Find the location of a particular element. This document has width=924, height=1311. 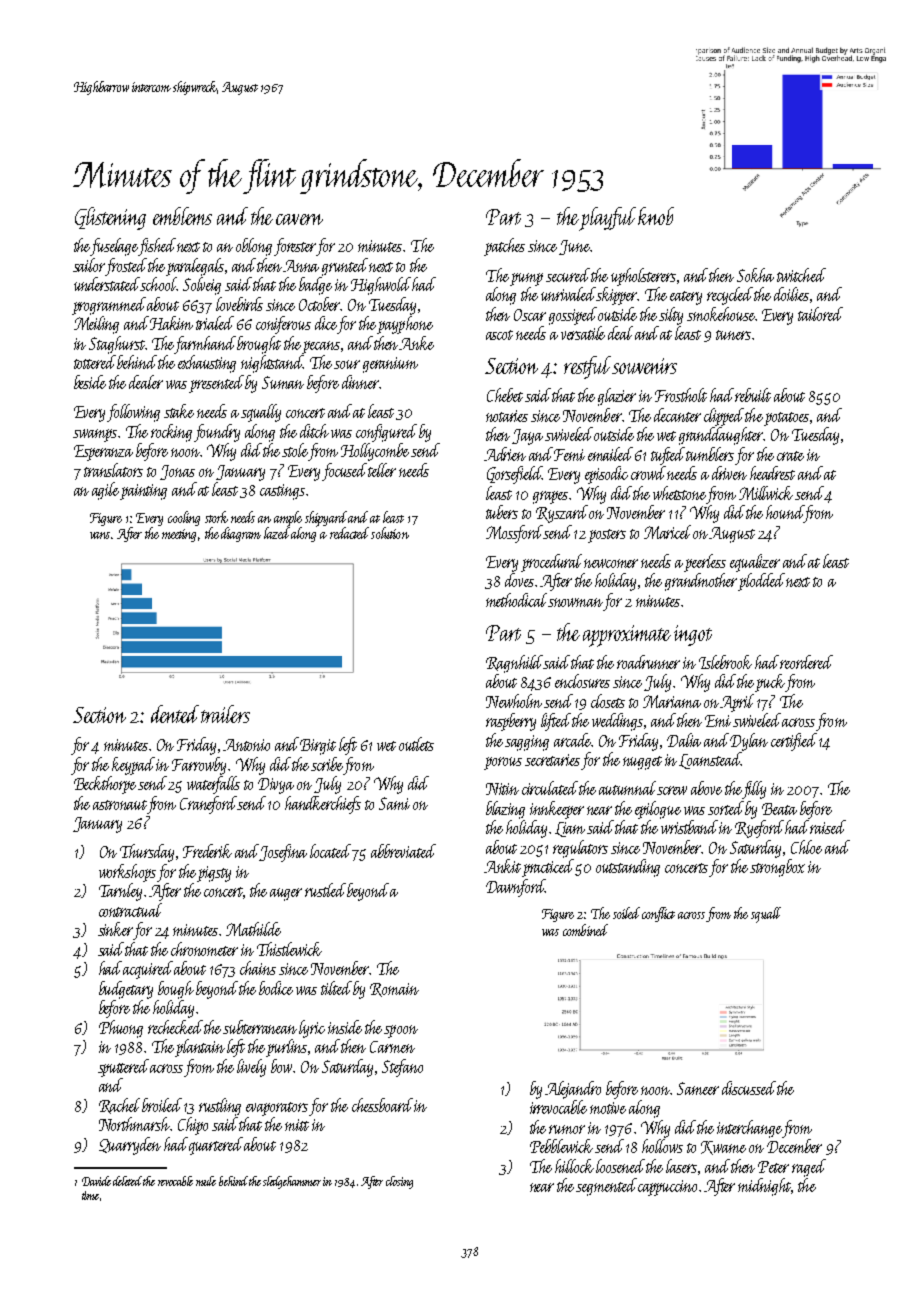

agile is located at coordinates (105, 491).
